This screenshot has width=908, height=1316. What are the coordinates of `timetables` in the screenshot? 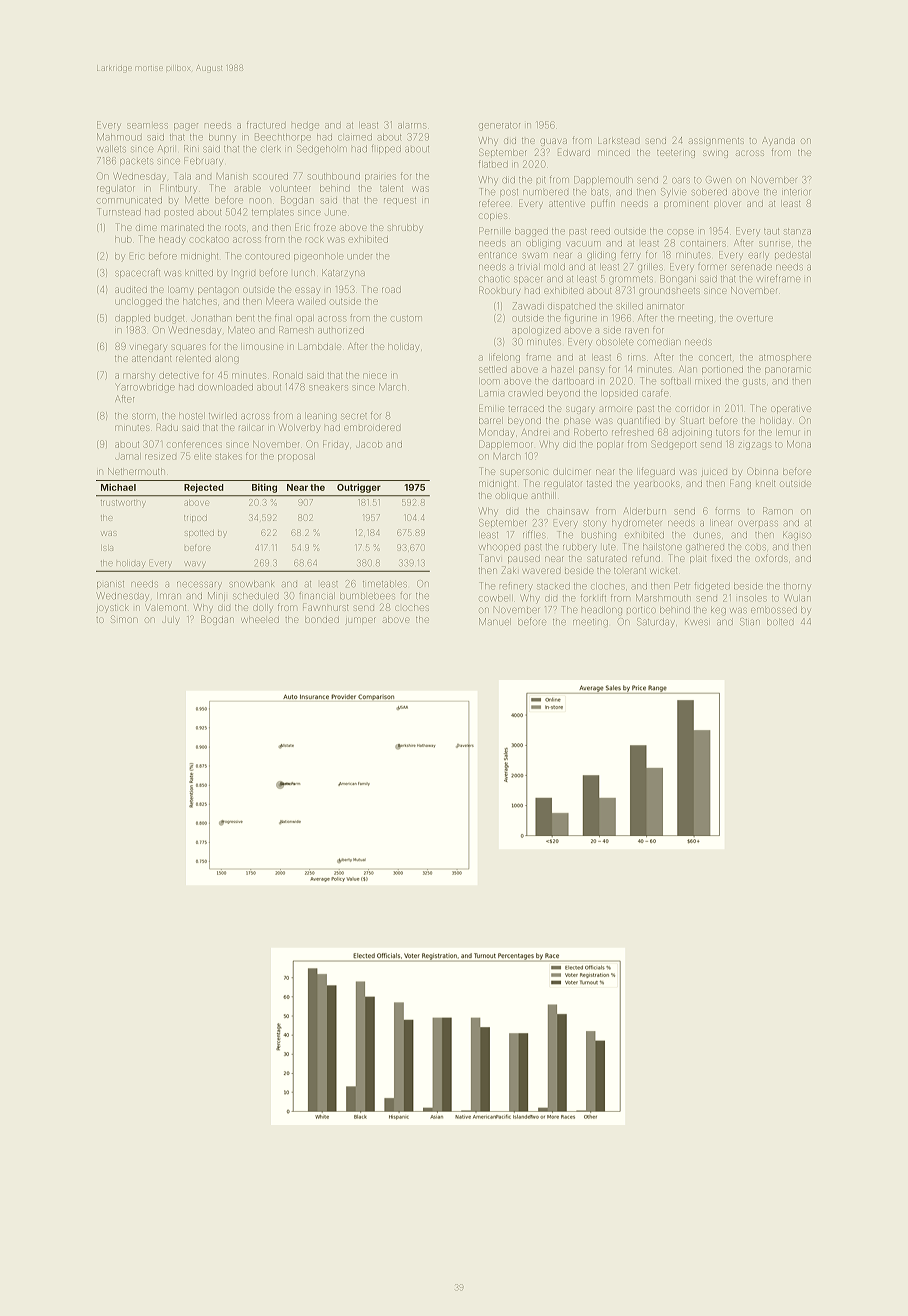 It's located at (385, 584).
